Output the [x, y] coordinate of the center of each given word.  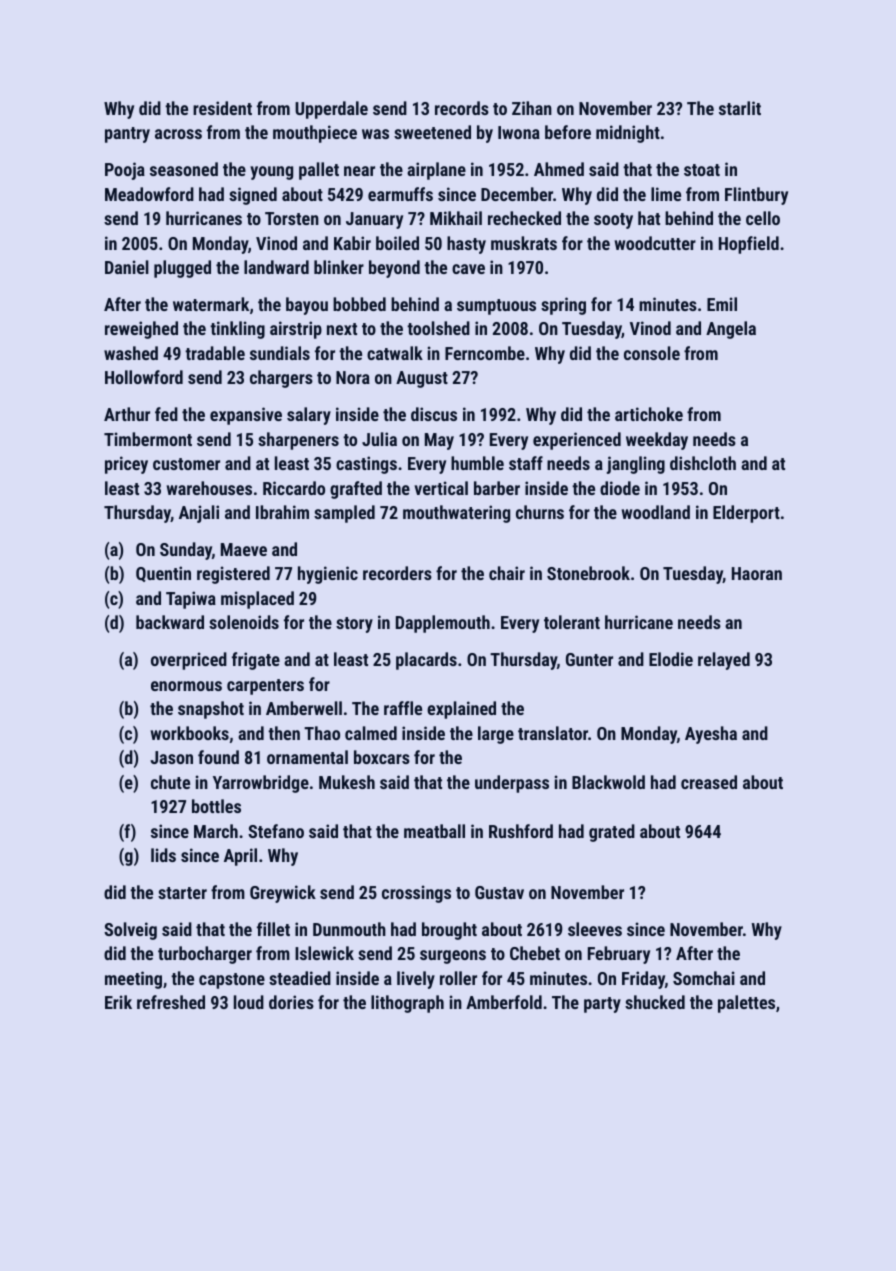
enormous [186, 686]
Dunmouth [349, 929]
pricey [126, 465]
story [354, 625]
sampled [344, 514]
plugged [182, 269]
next [342, 329]
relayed [724, 661]
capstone [232, 981]
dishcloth [703, 463]
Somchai [704, 978]
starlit [740, 108]
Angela [731, 330]
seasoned [184, 169]
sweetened [432, 132]
